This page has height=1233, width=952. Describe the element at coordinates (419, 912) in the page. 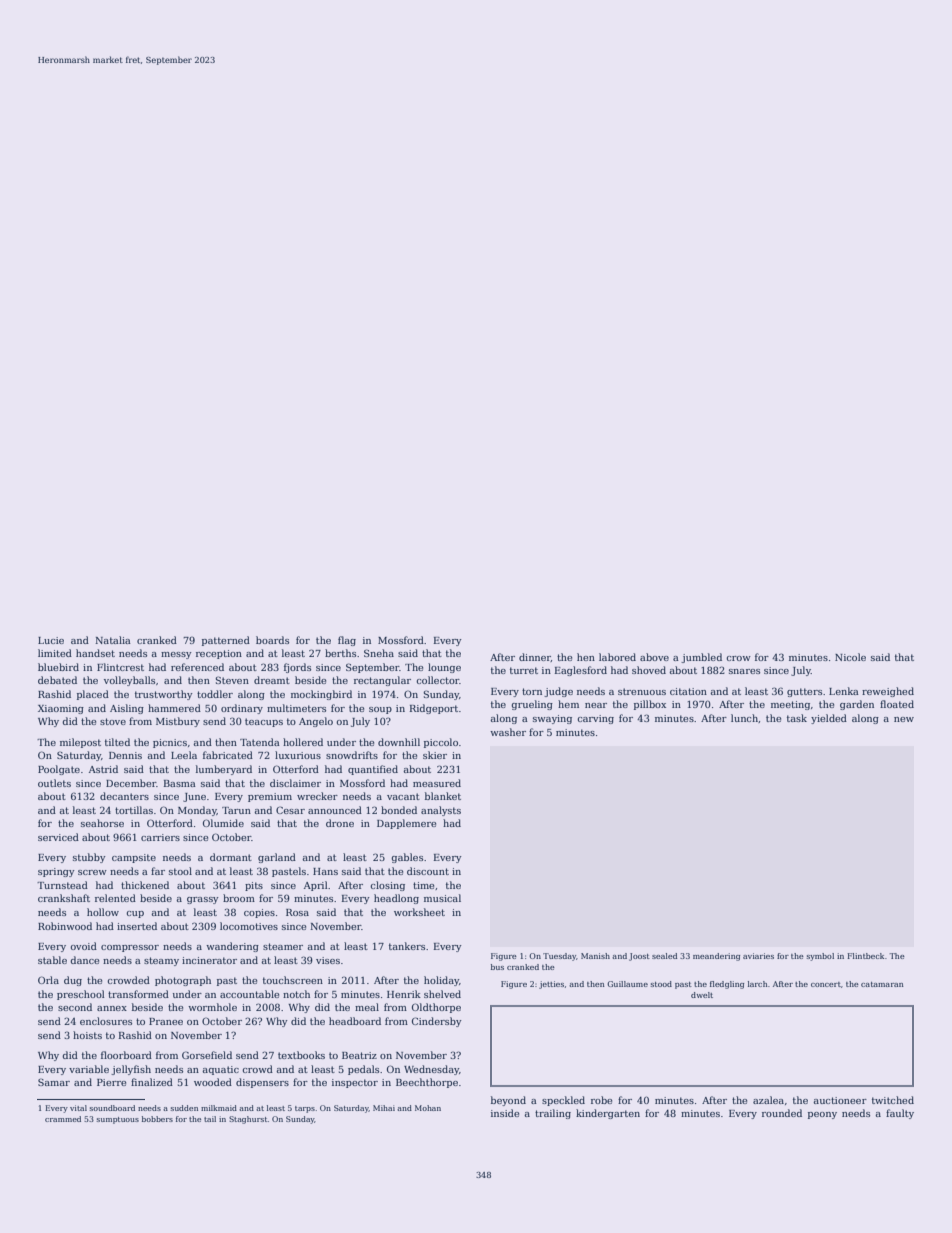

I see `worksheet` at that location.
